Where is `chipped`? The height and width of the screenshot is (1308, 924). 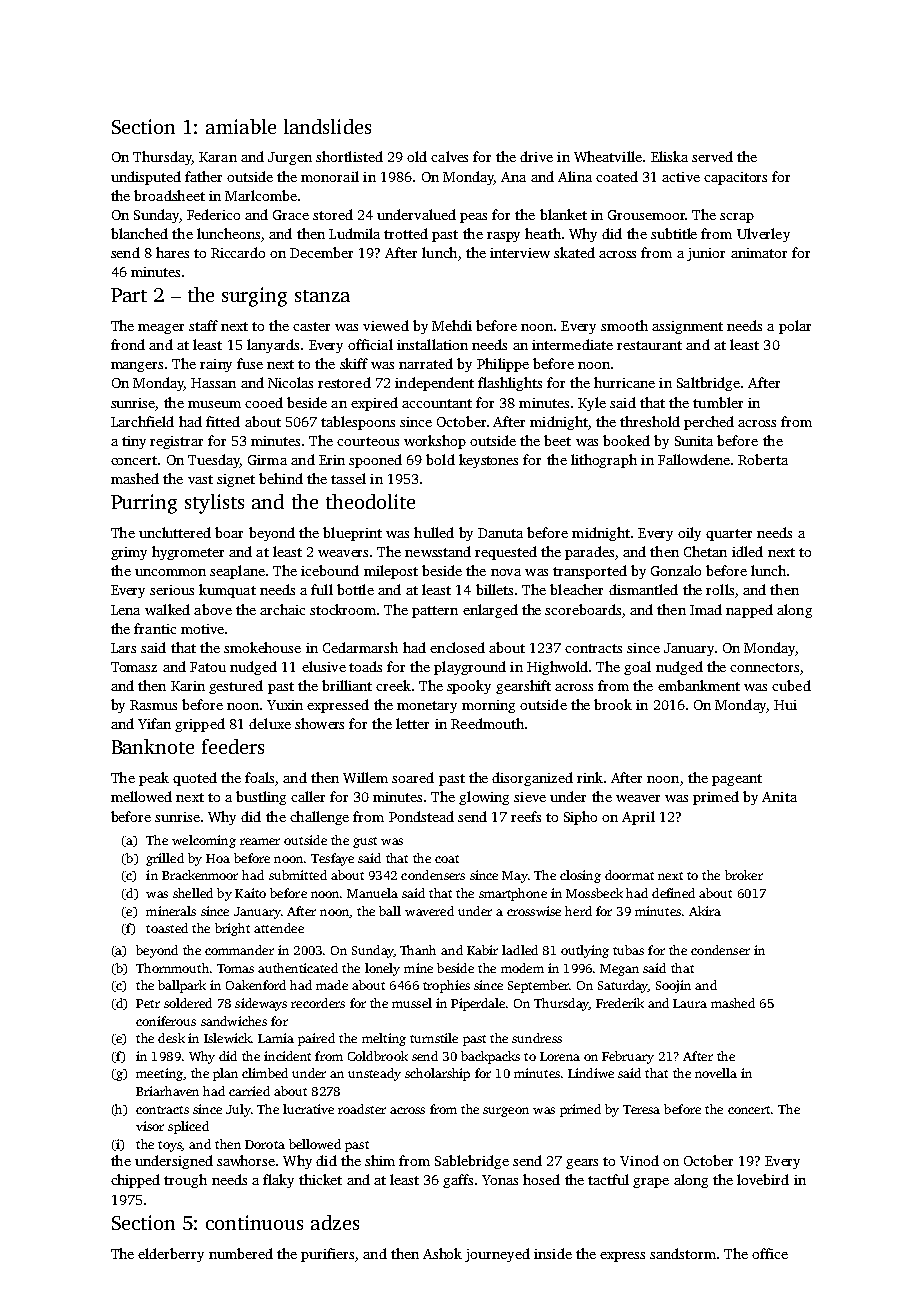
chipped is located at coordinates (135, 1181).
